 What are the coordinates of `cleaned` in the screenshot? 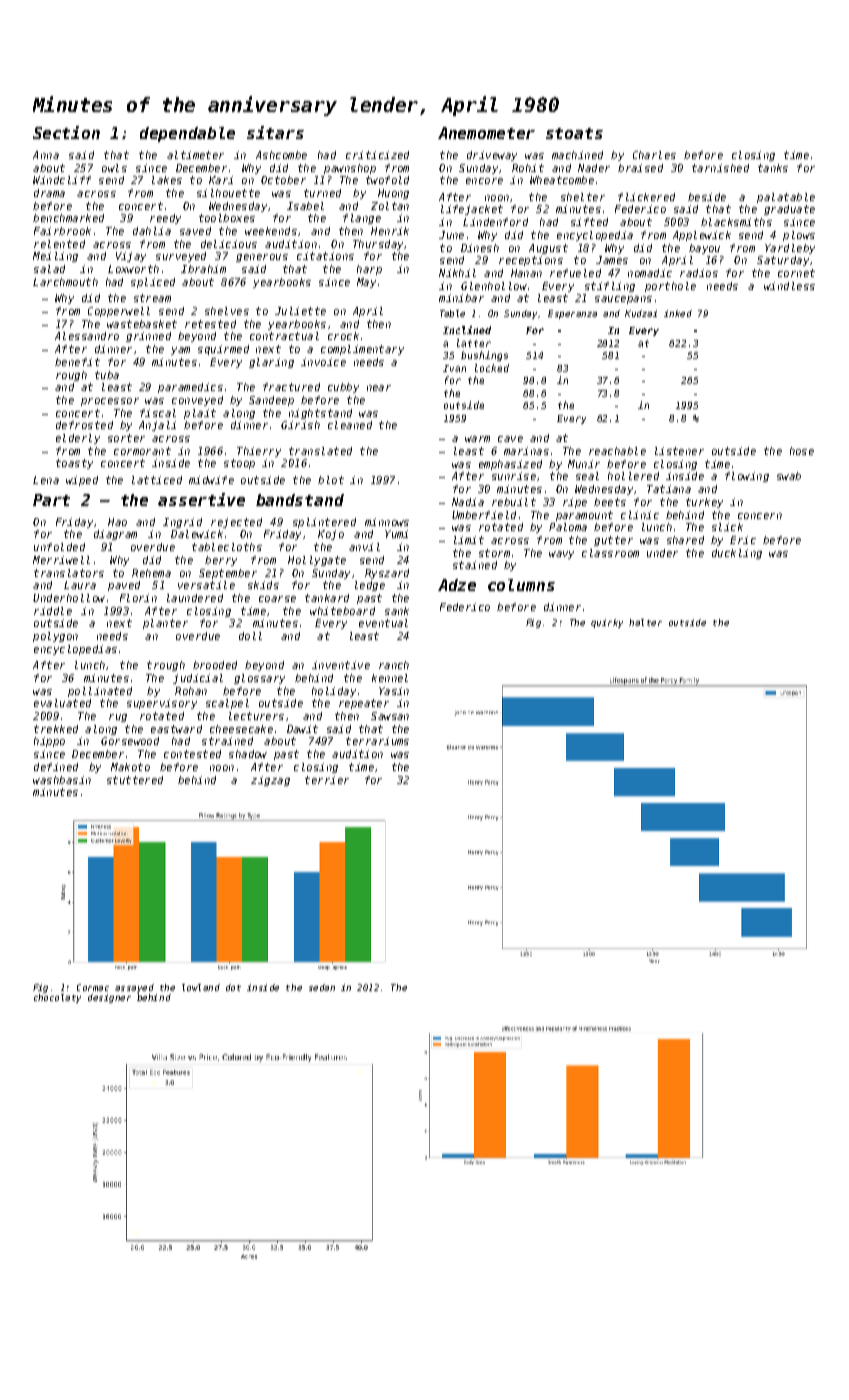 It's located at (350, 425).
